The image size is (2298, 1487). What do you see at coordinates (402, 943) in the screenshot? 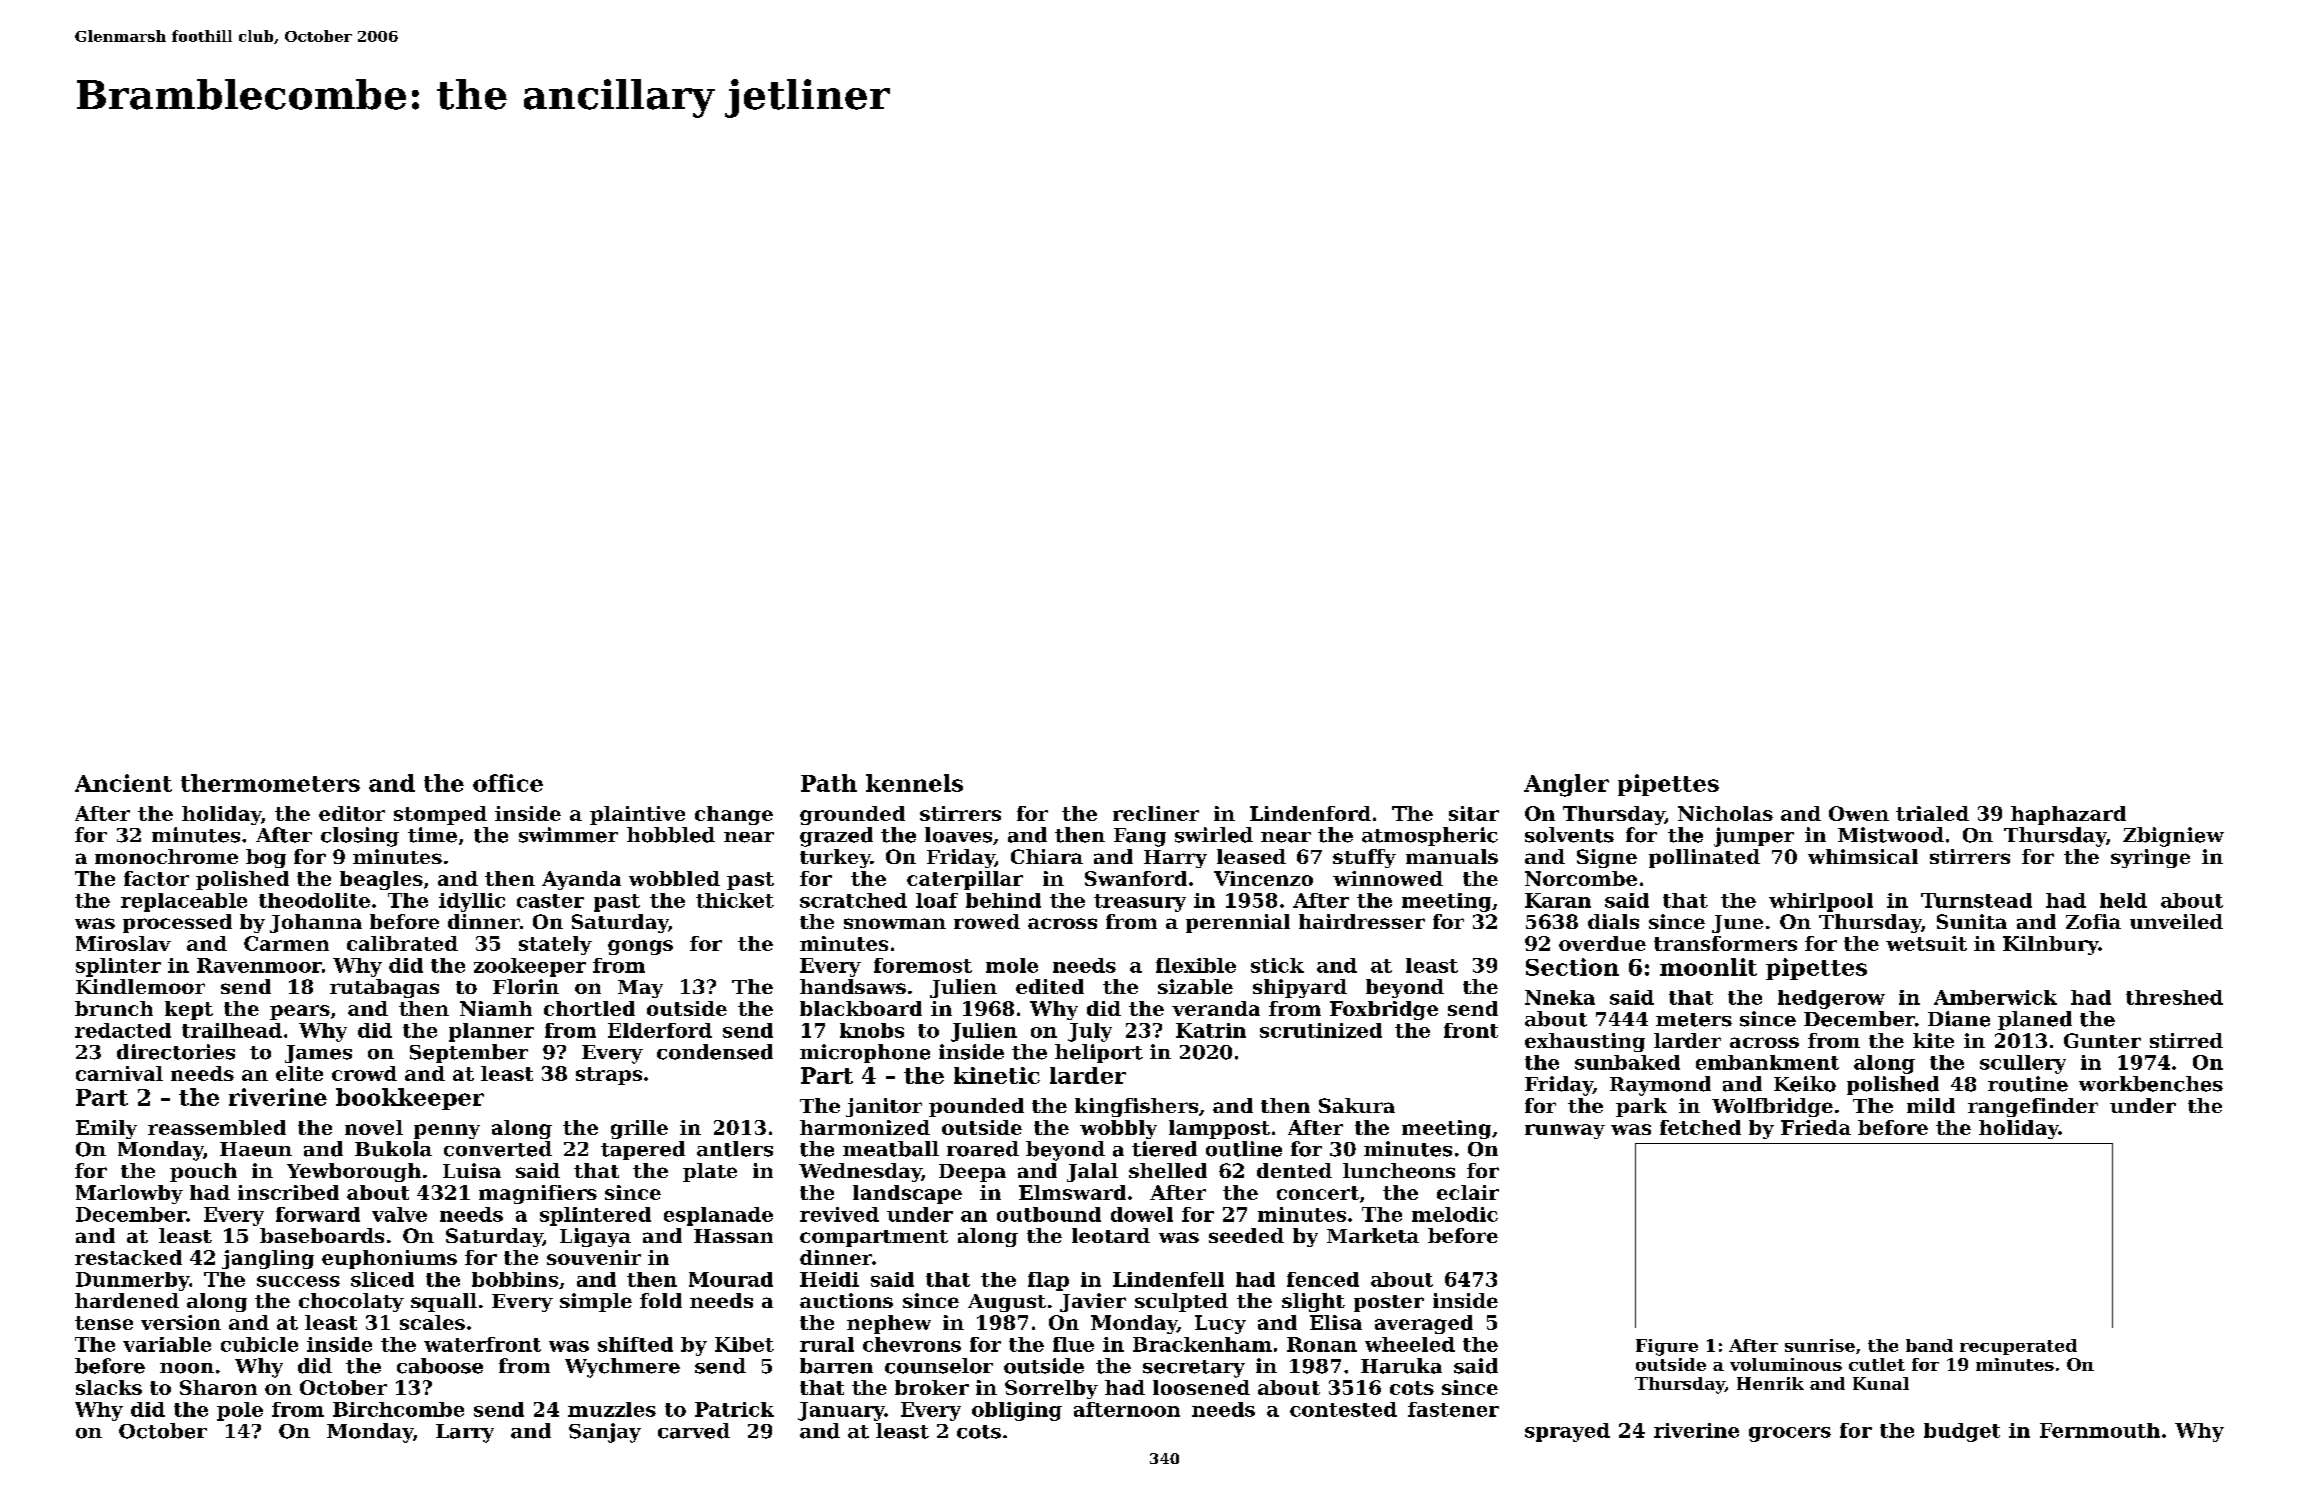
I see `calibrated` at bounding box center [402, 943].
